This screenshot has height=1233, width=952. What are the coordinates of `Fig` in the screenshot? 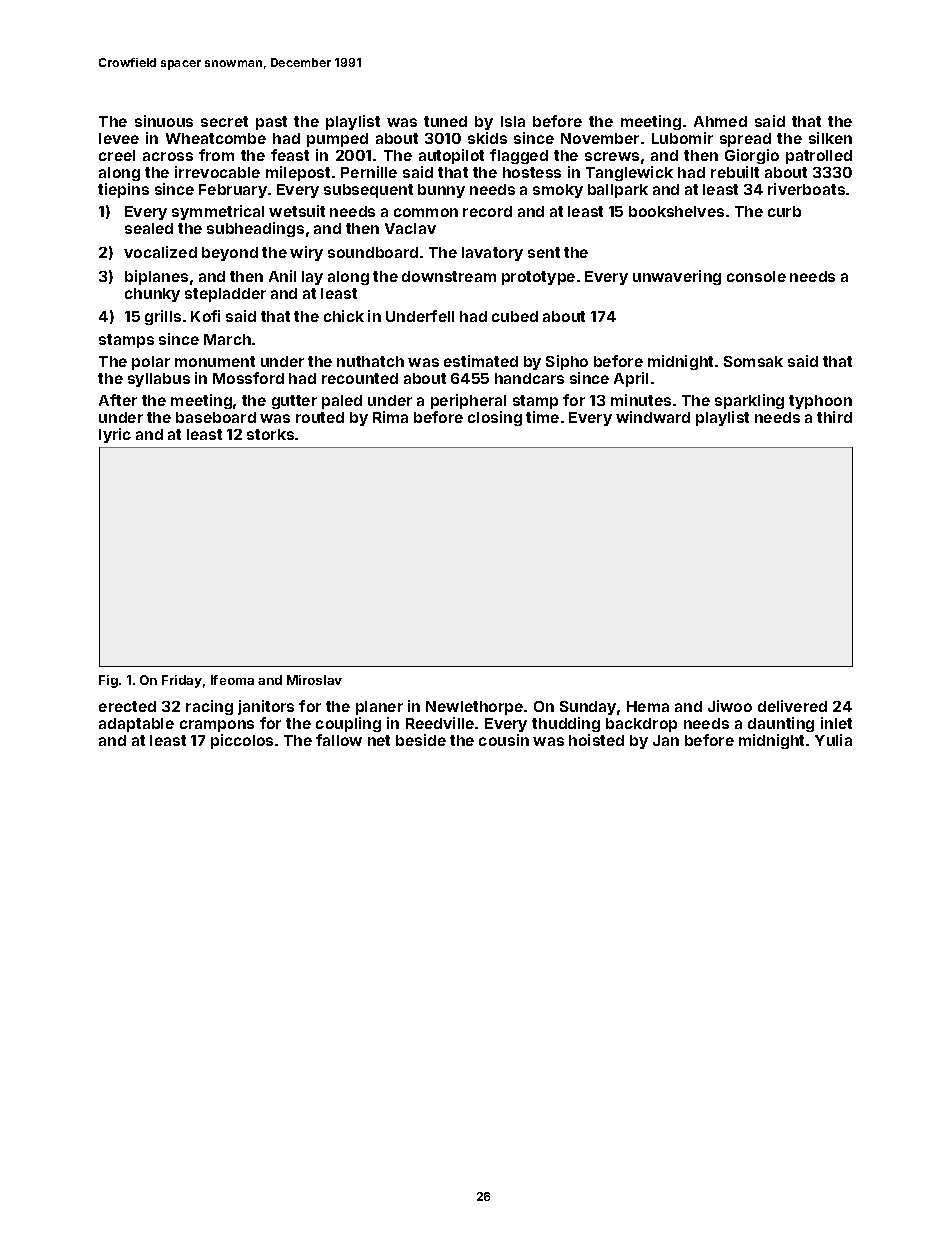 It's located at (108, 681).
